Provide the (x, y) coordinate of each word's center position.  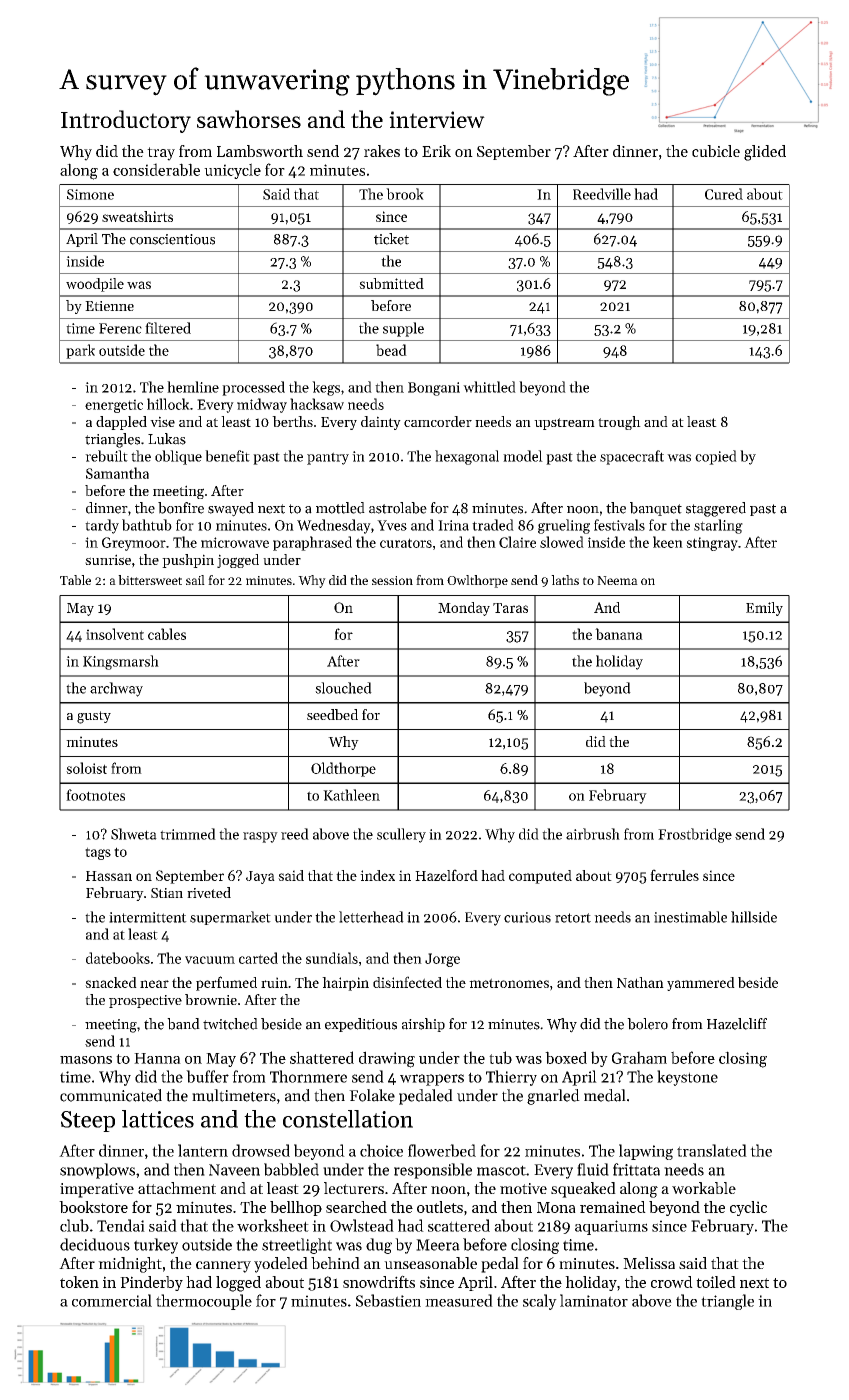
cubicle (716, 151)
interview (437, 119)
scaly (540, 1302)
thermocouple (204, 1302)
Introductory (126, 121)
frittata (636, 1169)
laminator (594, 1300)
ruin (274, 982)
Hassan (109, 876)
